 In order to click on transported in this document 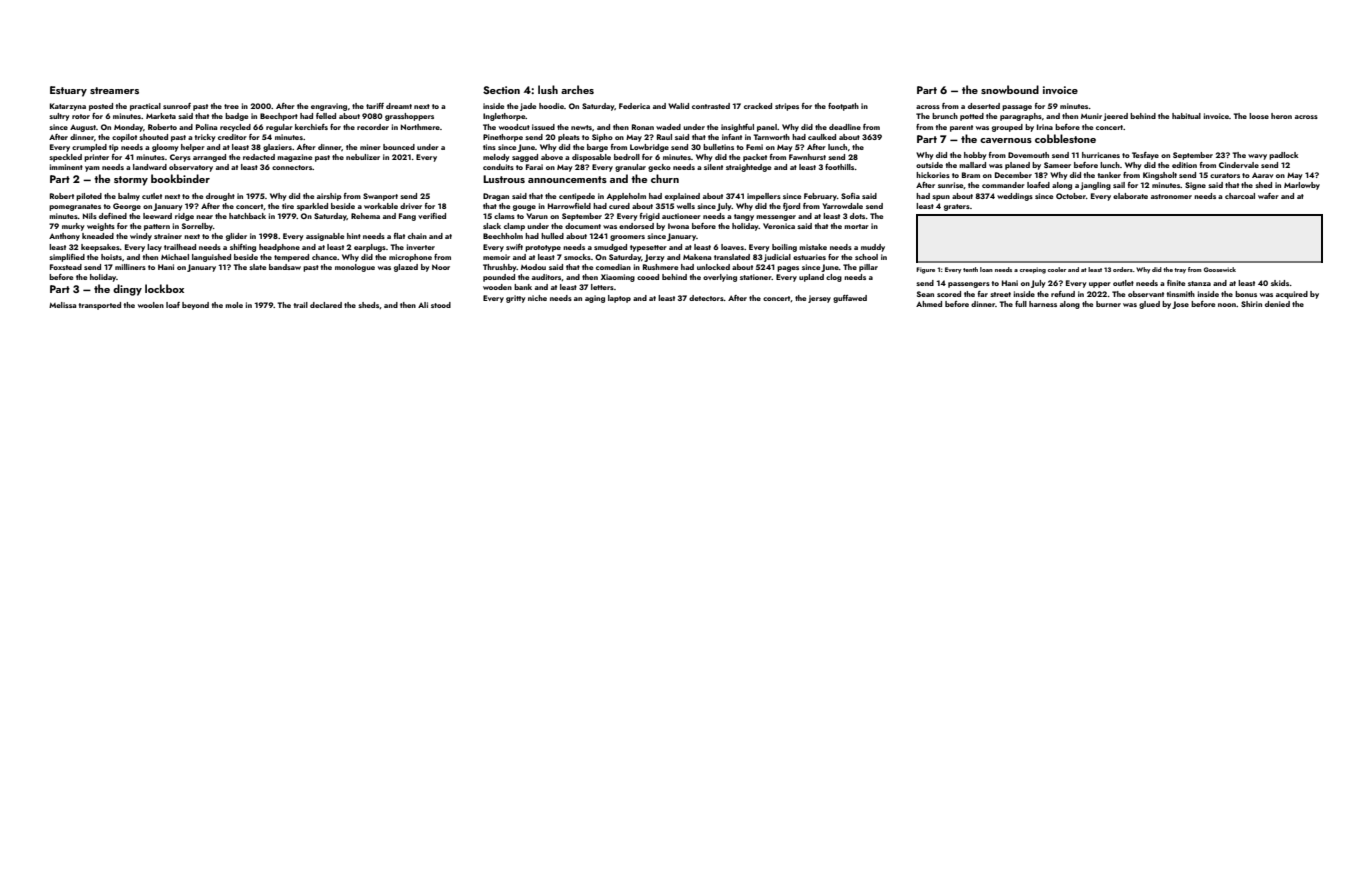, I will do `click(100, 306)`.
